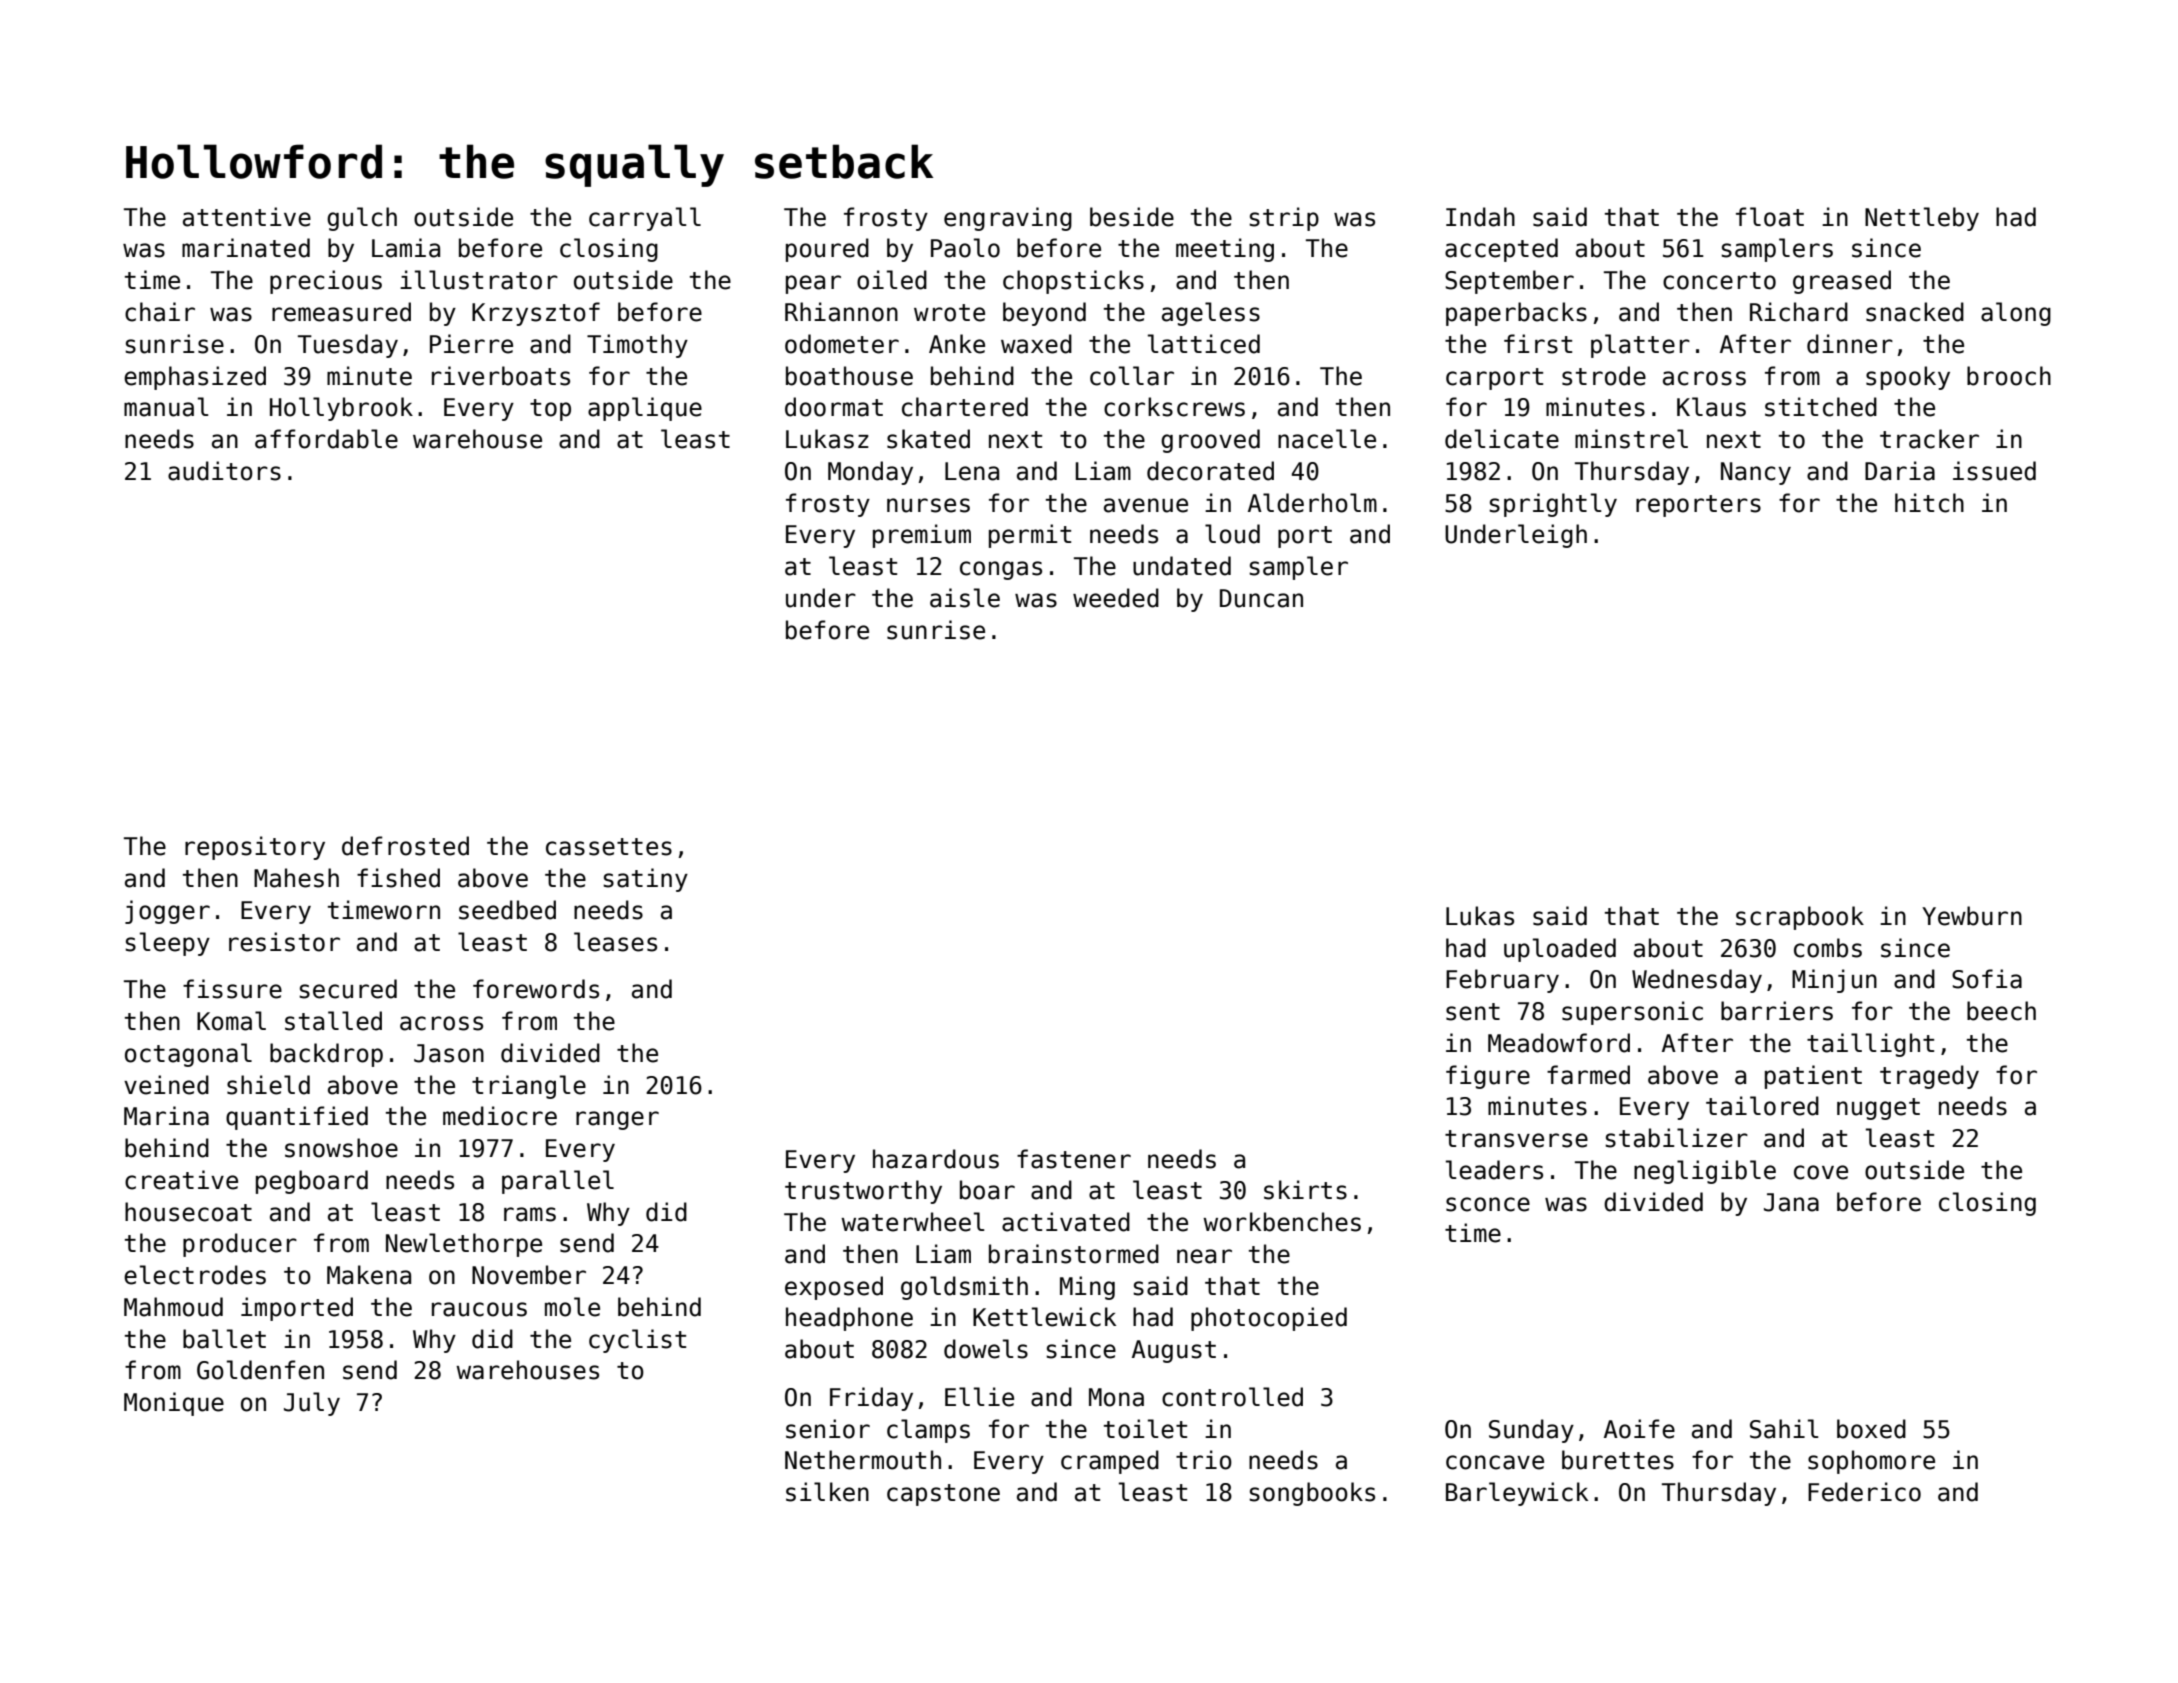 Image resolution: width=2178 pixels, height=1683 pixels. I want to click on Daria, so click(1900, 471).
